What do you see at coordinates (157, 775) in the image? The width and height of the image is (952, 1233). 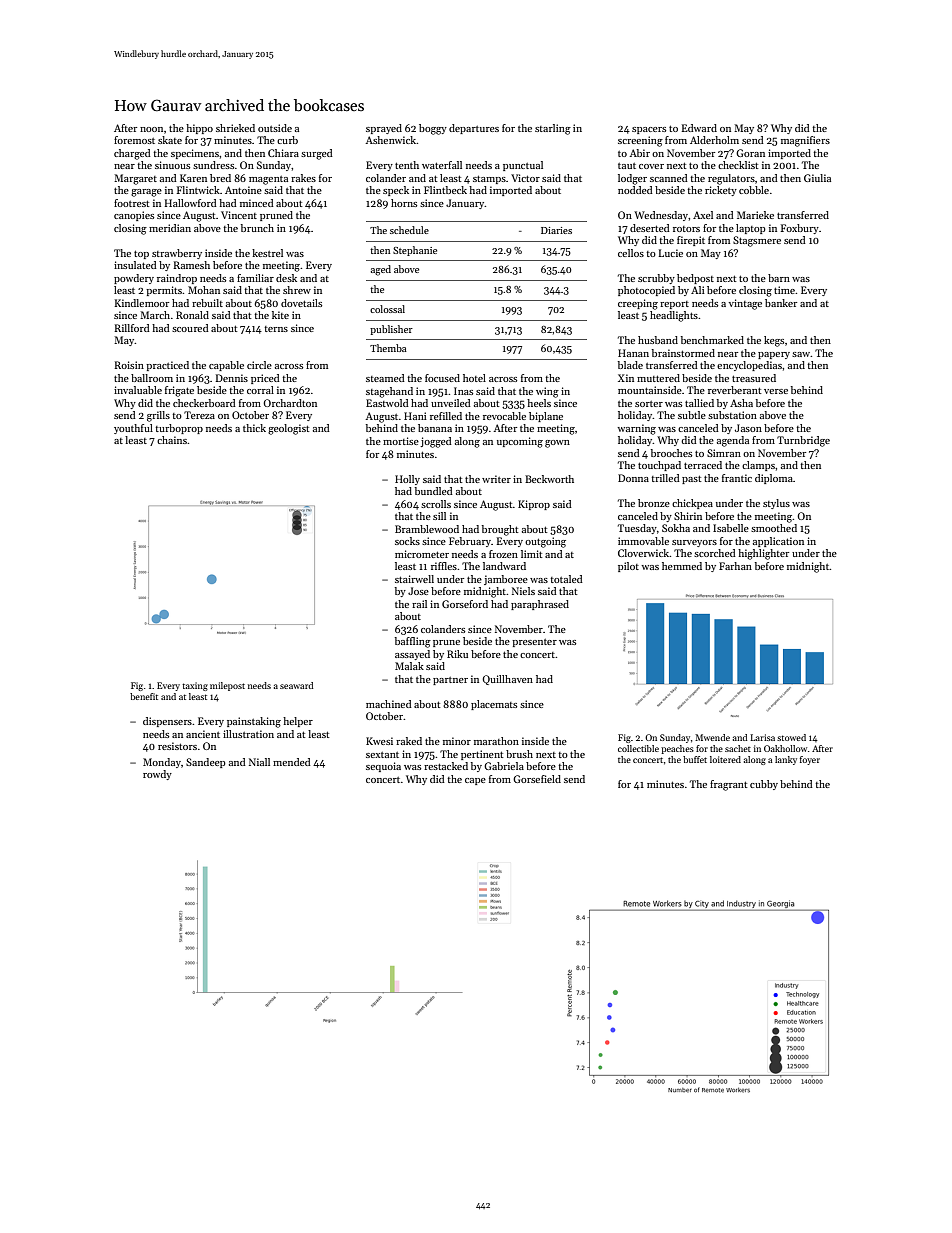 I see `rowdy` at bounding box center [157, 775].
